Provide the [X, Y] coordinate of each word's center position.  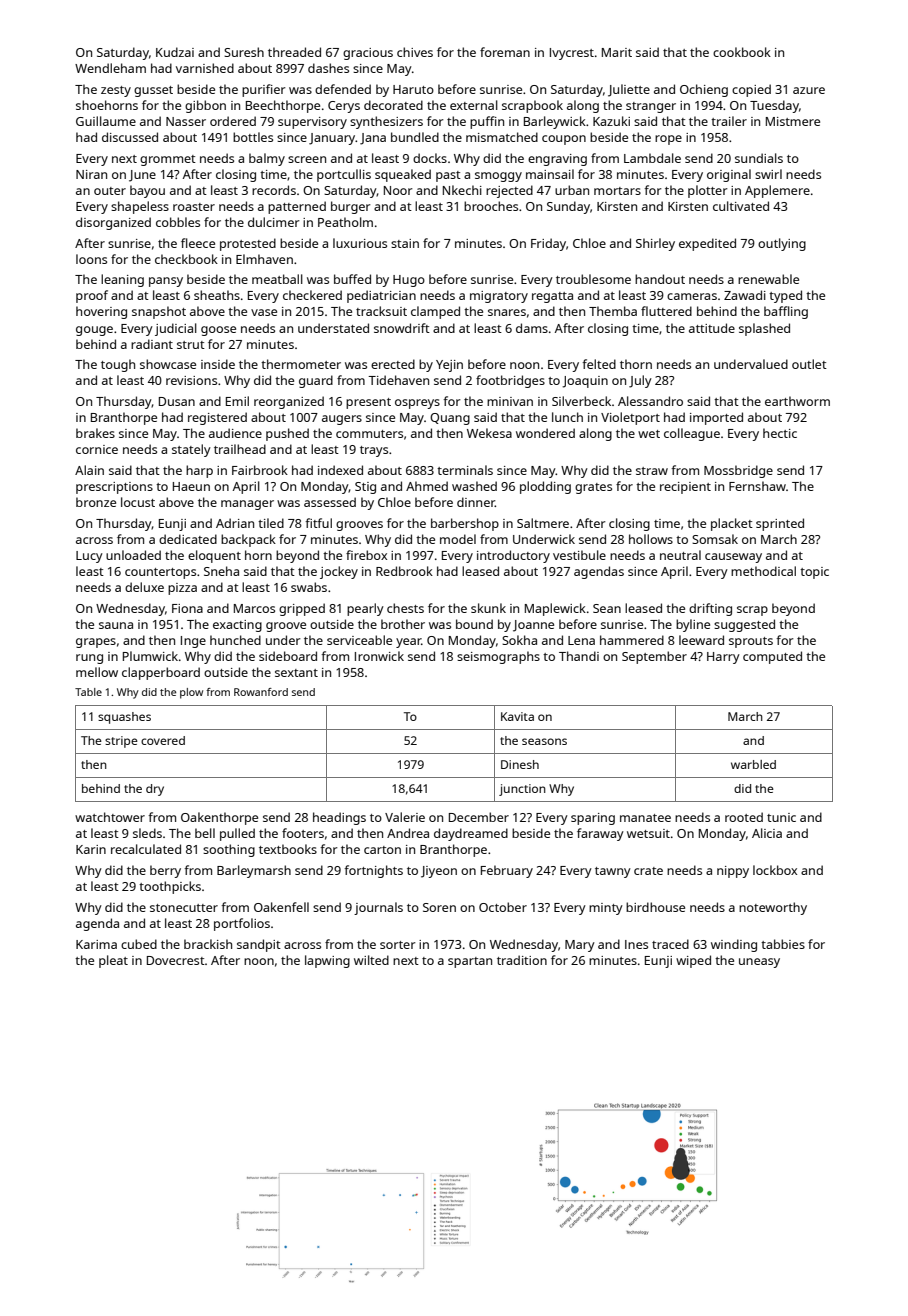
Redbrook [404, 571]
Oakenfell [281, 907]
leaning [122, 280]
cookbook [742, 52]
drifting [710, 609]
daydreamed [471, 834]
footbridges [510, 381]
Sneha [221, 571]
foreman [505, 52]
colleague [692, 434]
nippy [733, 872]
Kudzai [175, 52]
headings [339, 818]
